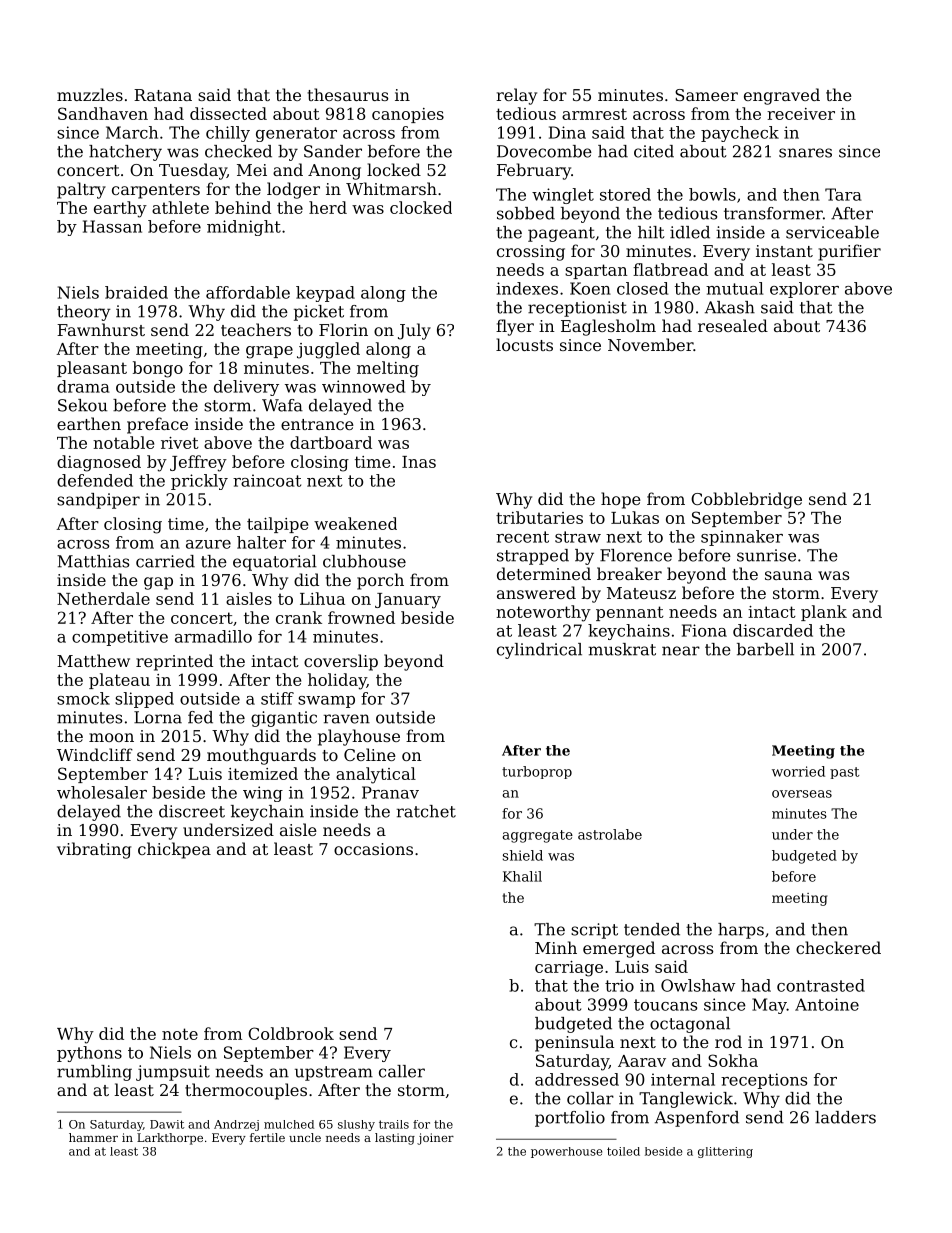 The height and width of the page is (1233, 952). What do you see at coordinates (388, 369) in the page?
I see `melting` at bounding box center [388, 369].
